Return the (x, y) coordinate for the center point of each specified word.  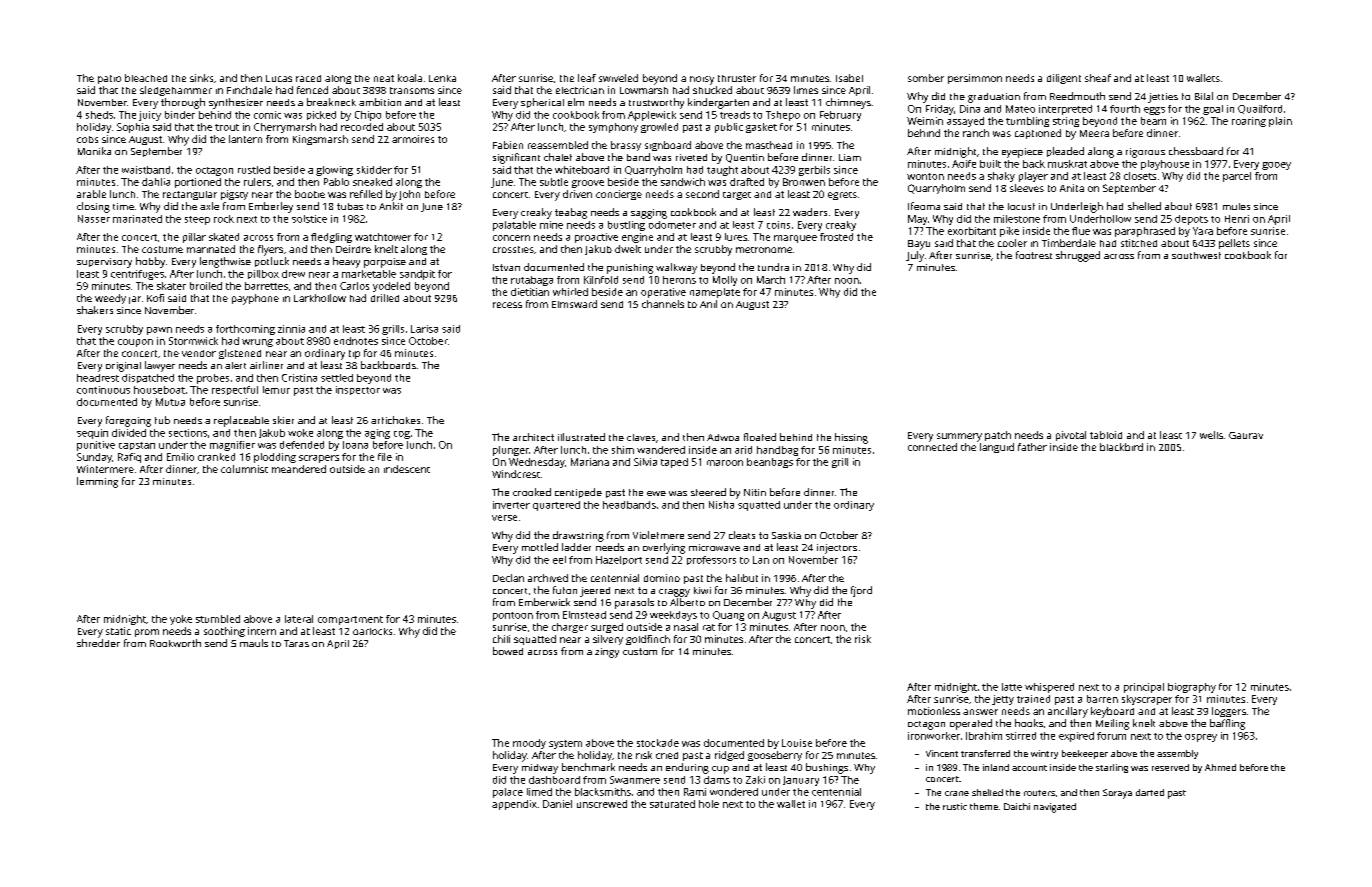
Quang (728, 616)
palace (508, 793)
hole (709, 804)
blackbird (1121, 447)
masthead (769, 145)
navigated (1055, 808)
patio (109, 79)
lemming (97, 482)
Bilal (1204, 96)
